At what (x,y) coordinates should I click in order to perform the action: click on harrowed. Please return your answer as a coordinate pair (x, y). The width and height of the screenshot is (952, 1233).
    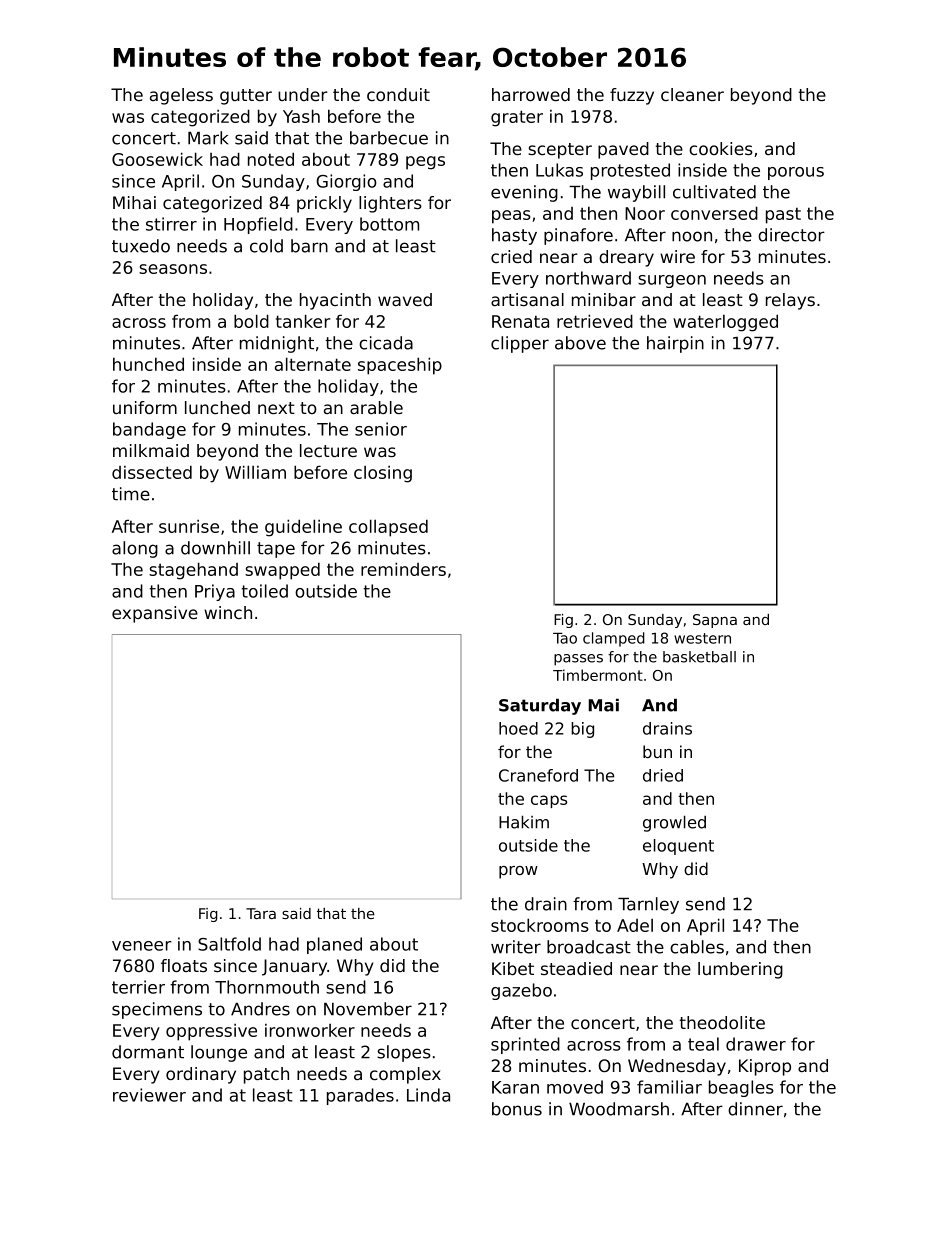
    Looking at the image, I should click on (531, 94).
